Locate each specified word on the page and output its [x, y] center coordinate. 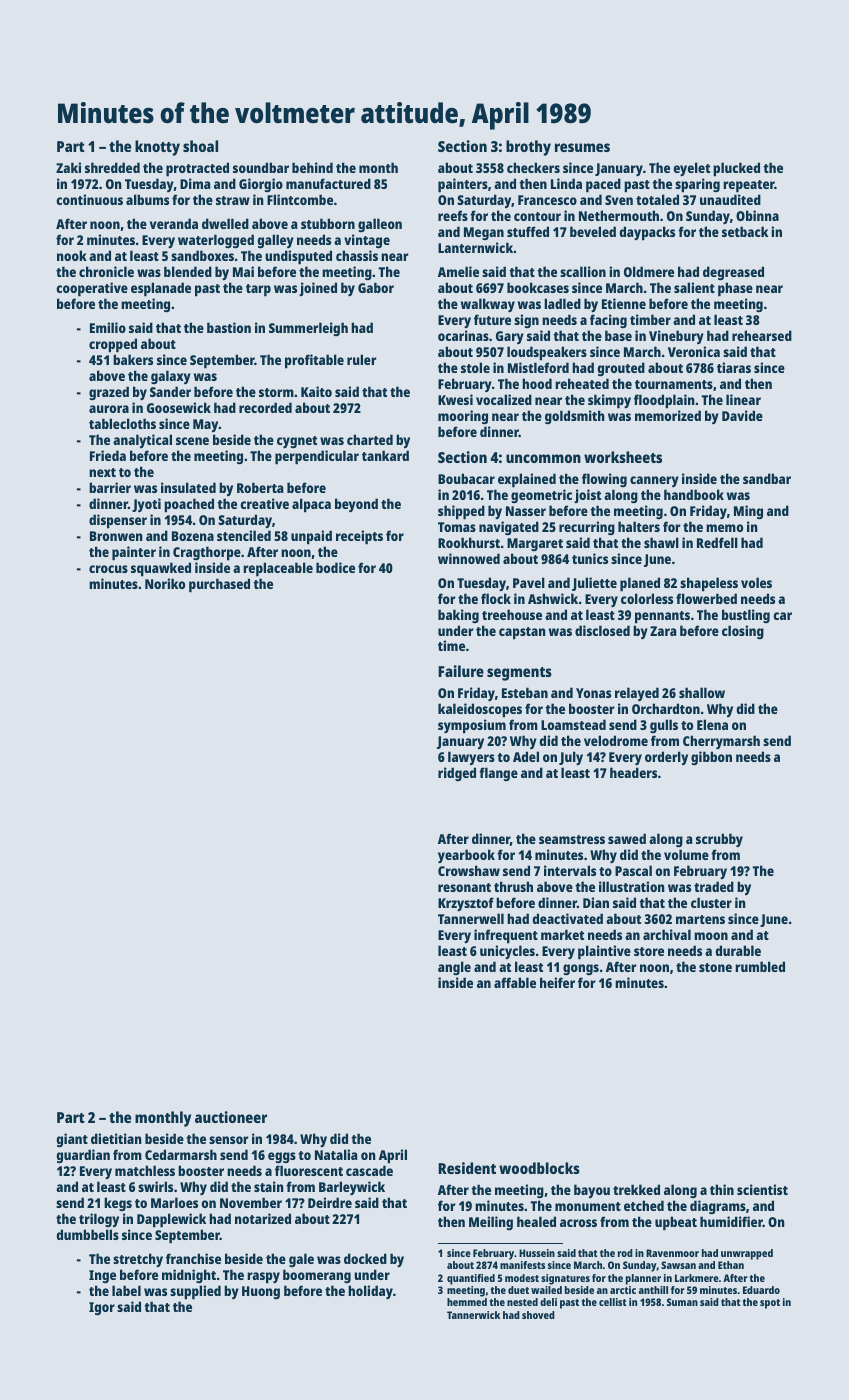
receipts [359, 537]
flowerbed [706, 598]
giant [72, 1140]
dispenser [118, 521]
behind [312, 167]
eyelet [692, 169]
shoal [200, 146]
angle [454, 968]
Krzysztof [466, 904]
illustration [632, 886]
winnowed [469, 558]
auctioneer [231, 1117]
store [649, 951]
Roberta [260, 487]
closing [743, 632]
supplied [195, 1292]
